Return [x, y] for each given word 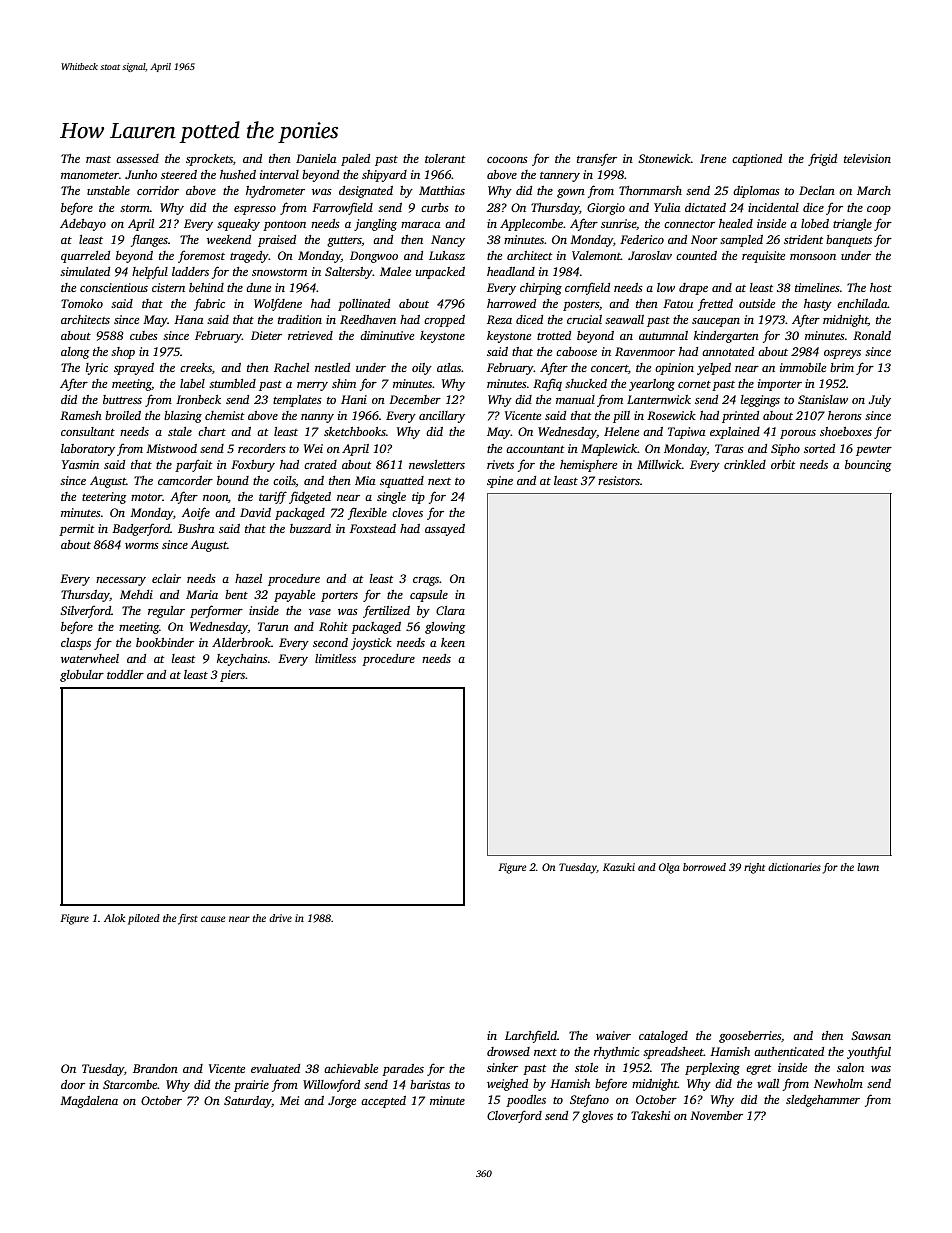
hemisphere [588, 466]
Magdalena [89, 1102]
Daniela [316, 158]
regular [166, 612]
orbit [783, 464]
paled [355, 160]
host [881, 287]
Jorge [342, 1102]
